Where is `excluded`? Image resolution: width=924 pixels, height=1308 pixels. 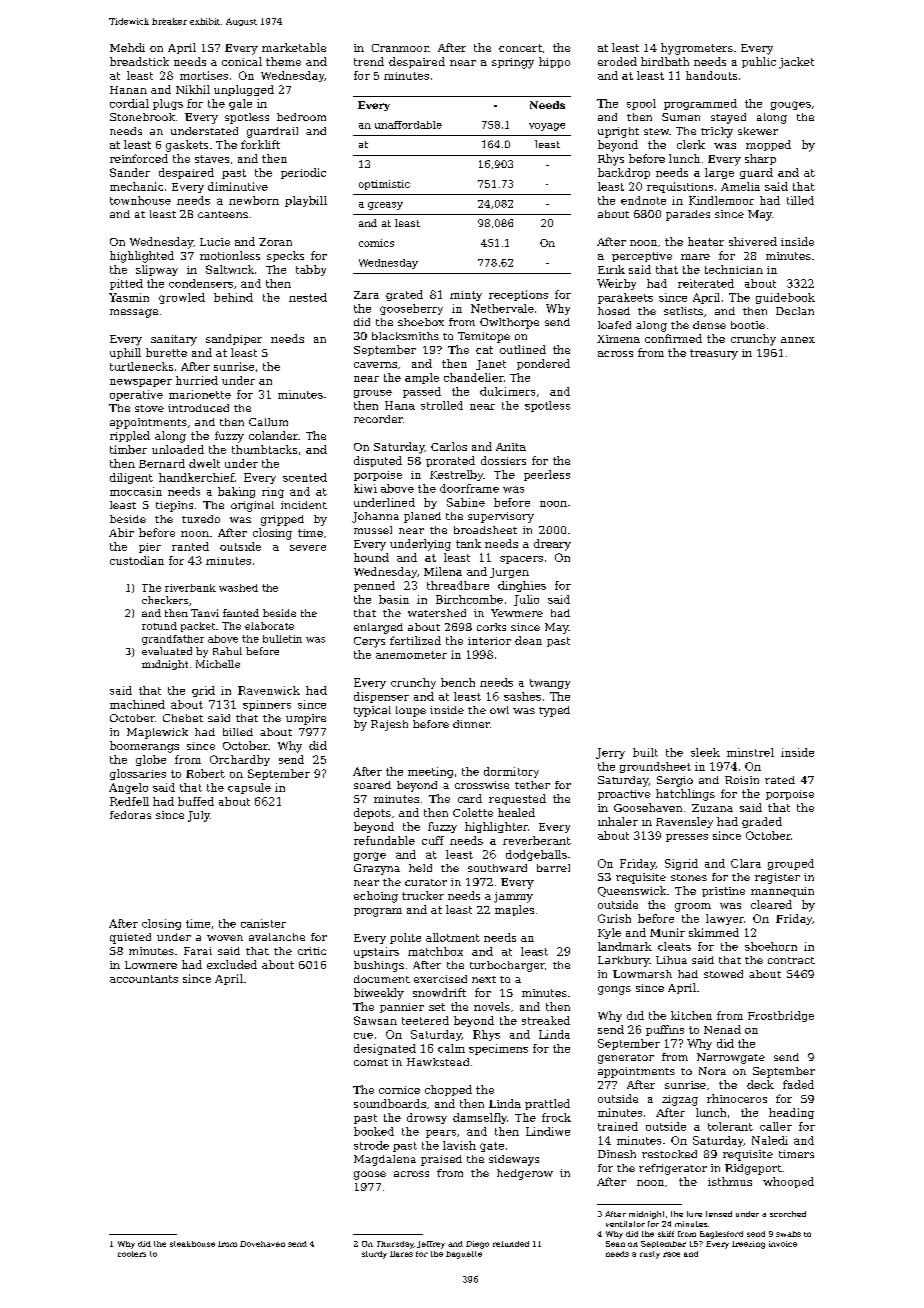 excluded is located at coordinates (232, 964).
